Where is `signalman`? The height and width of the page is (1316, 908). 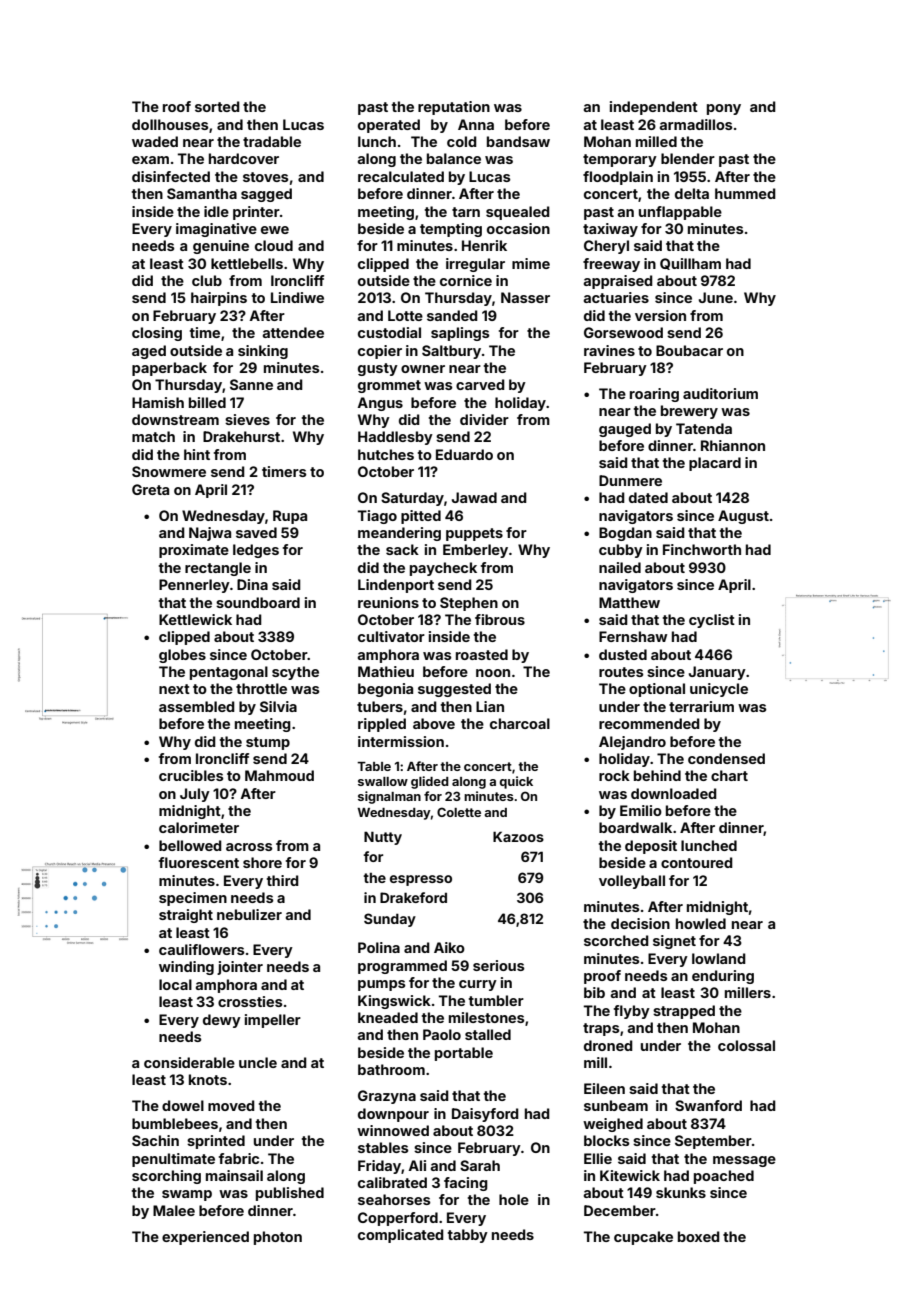
signalman is located at coordinates (389, 797).
